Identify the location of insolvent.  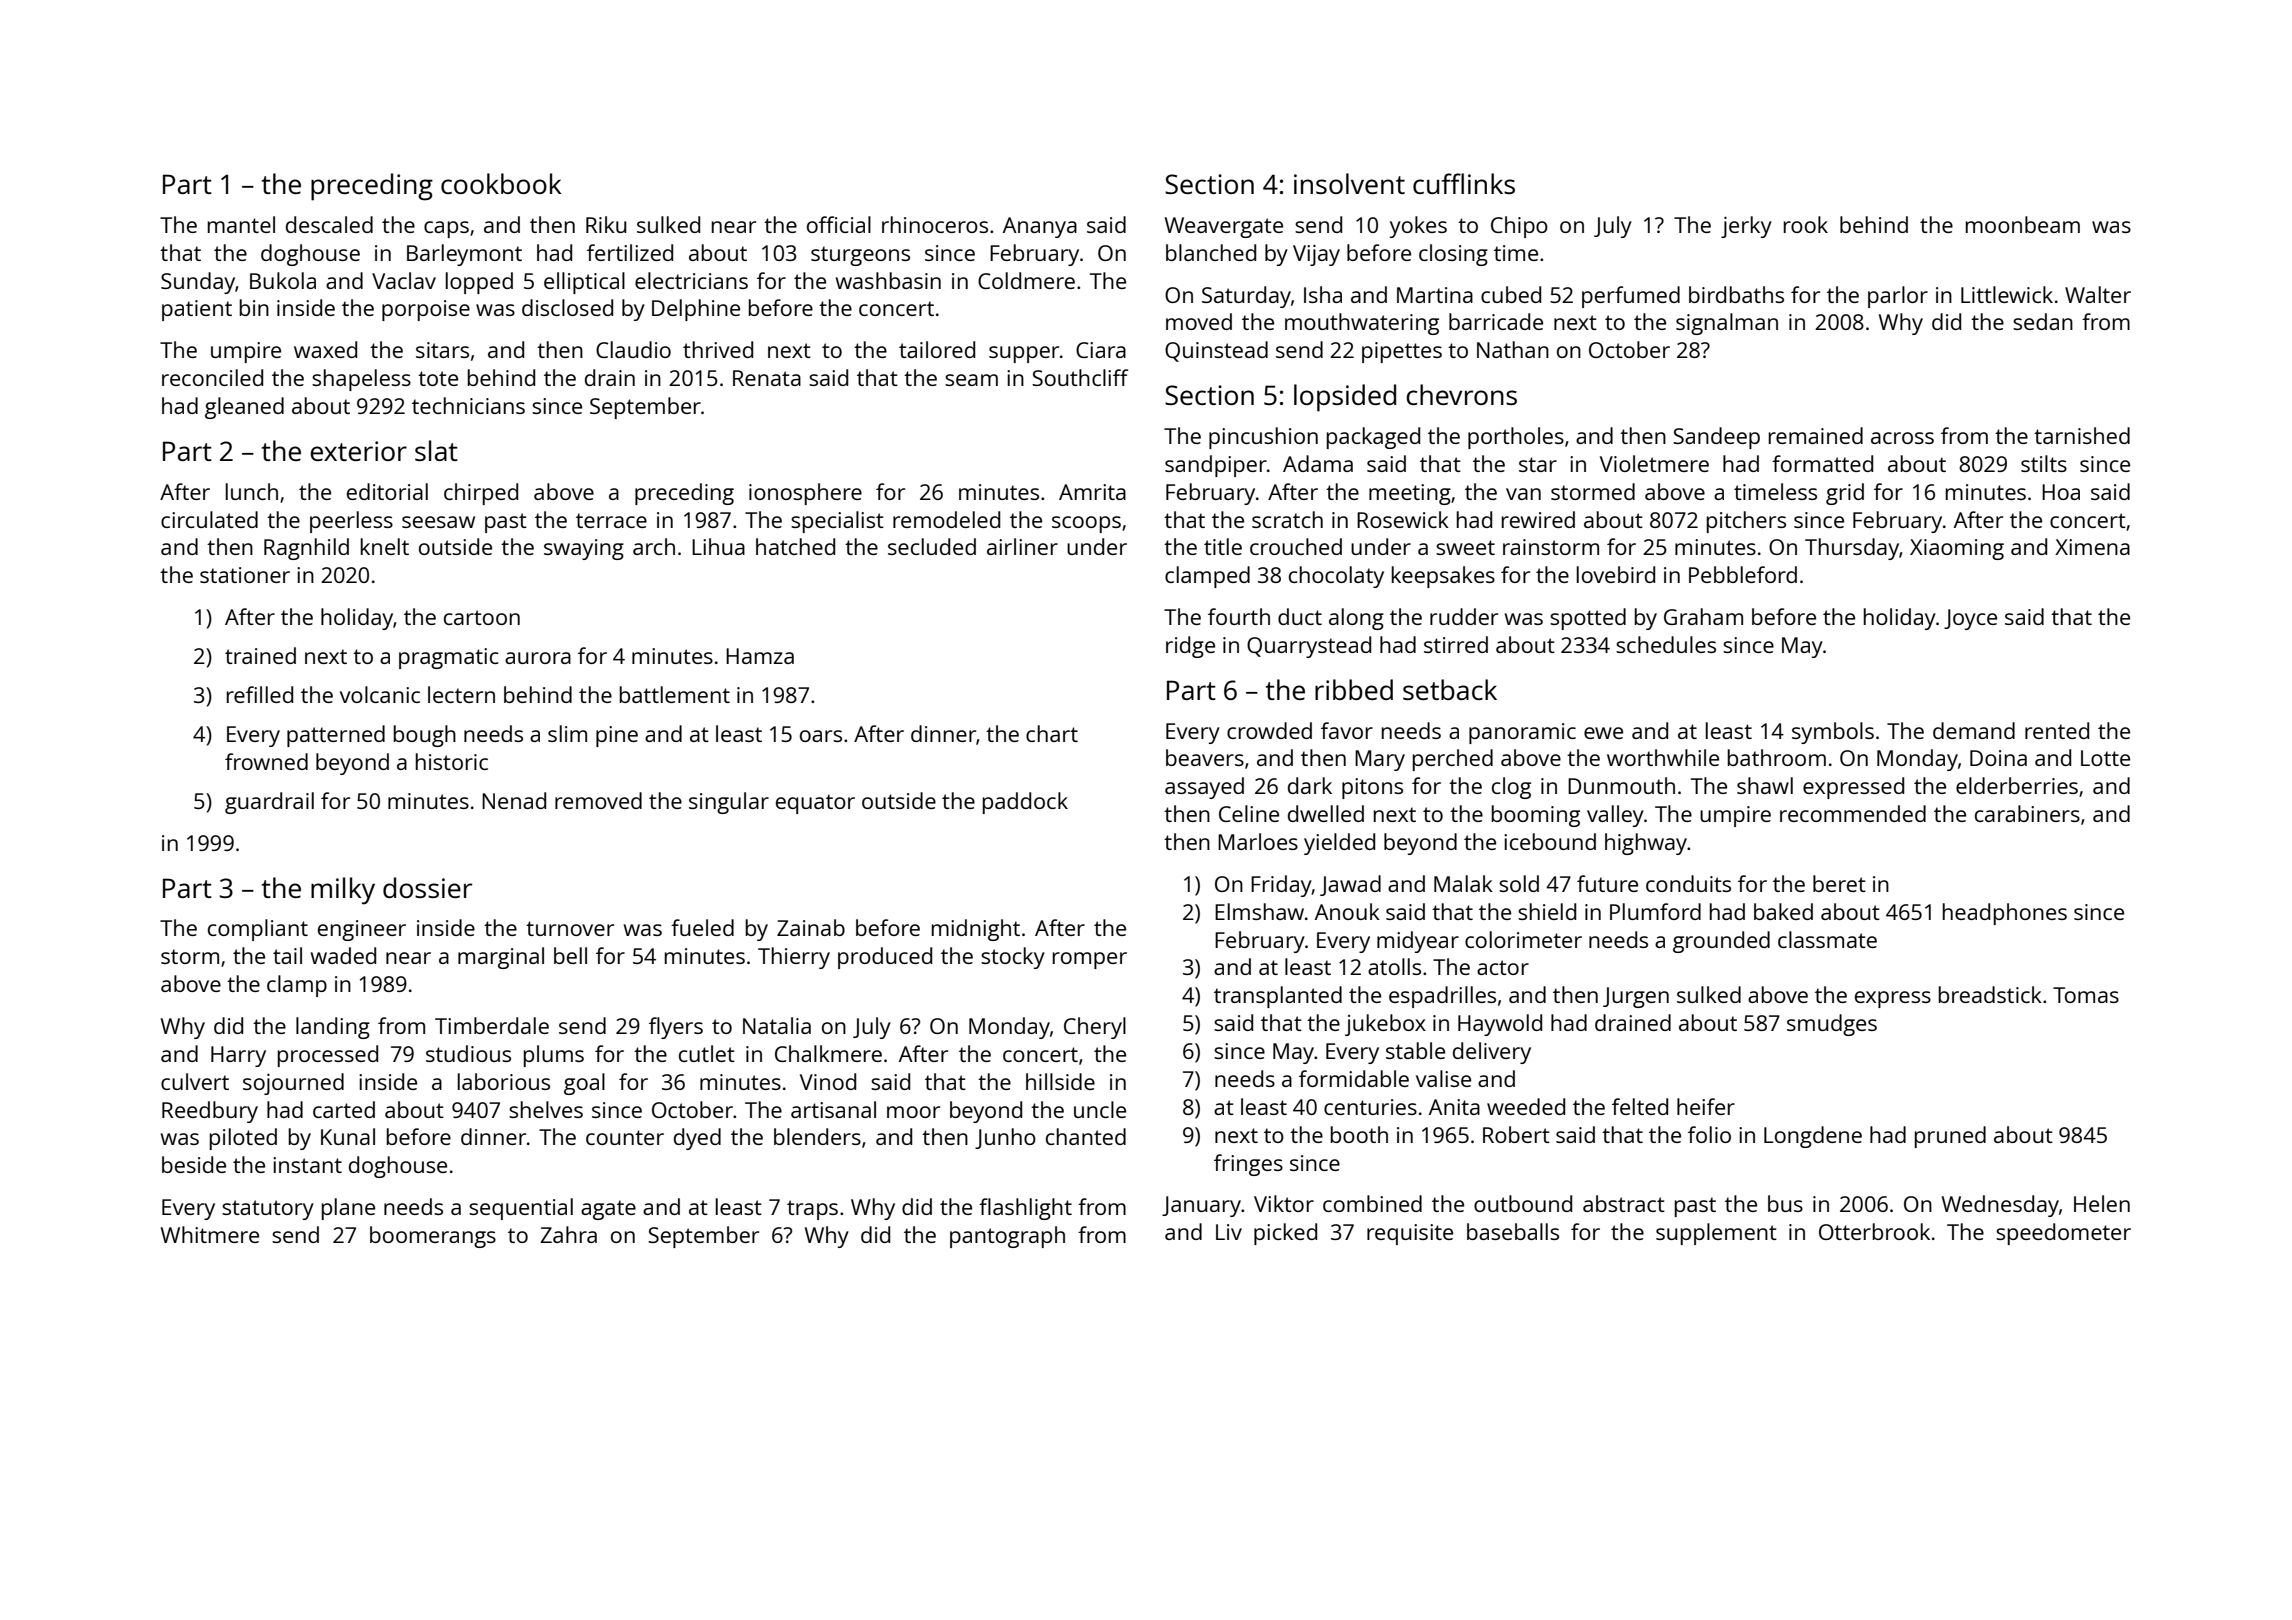
(1349, 183).
